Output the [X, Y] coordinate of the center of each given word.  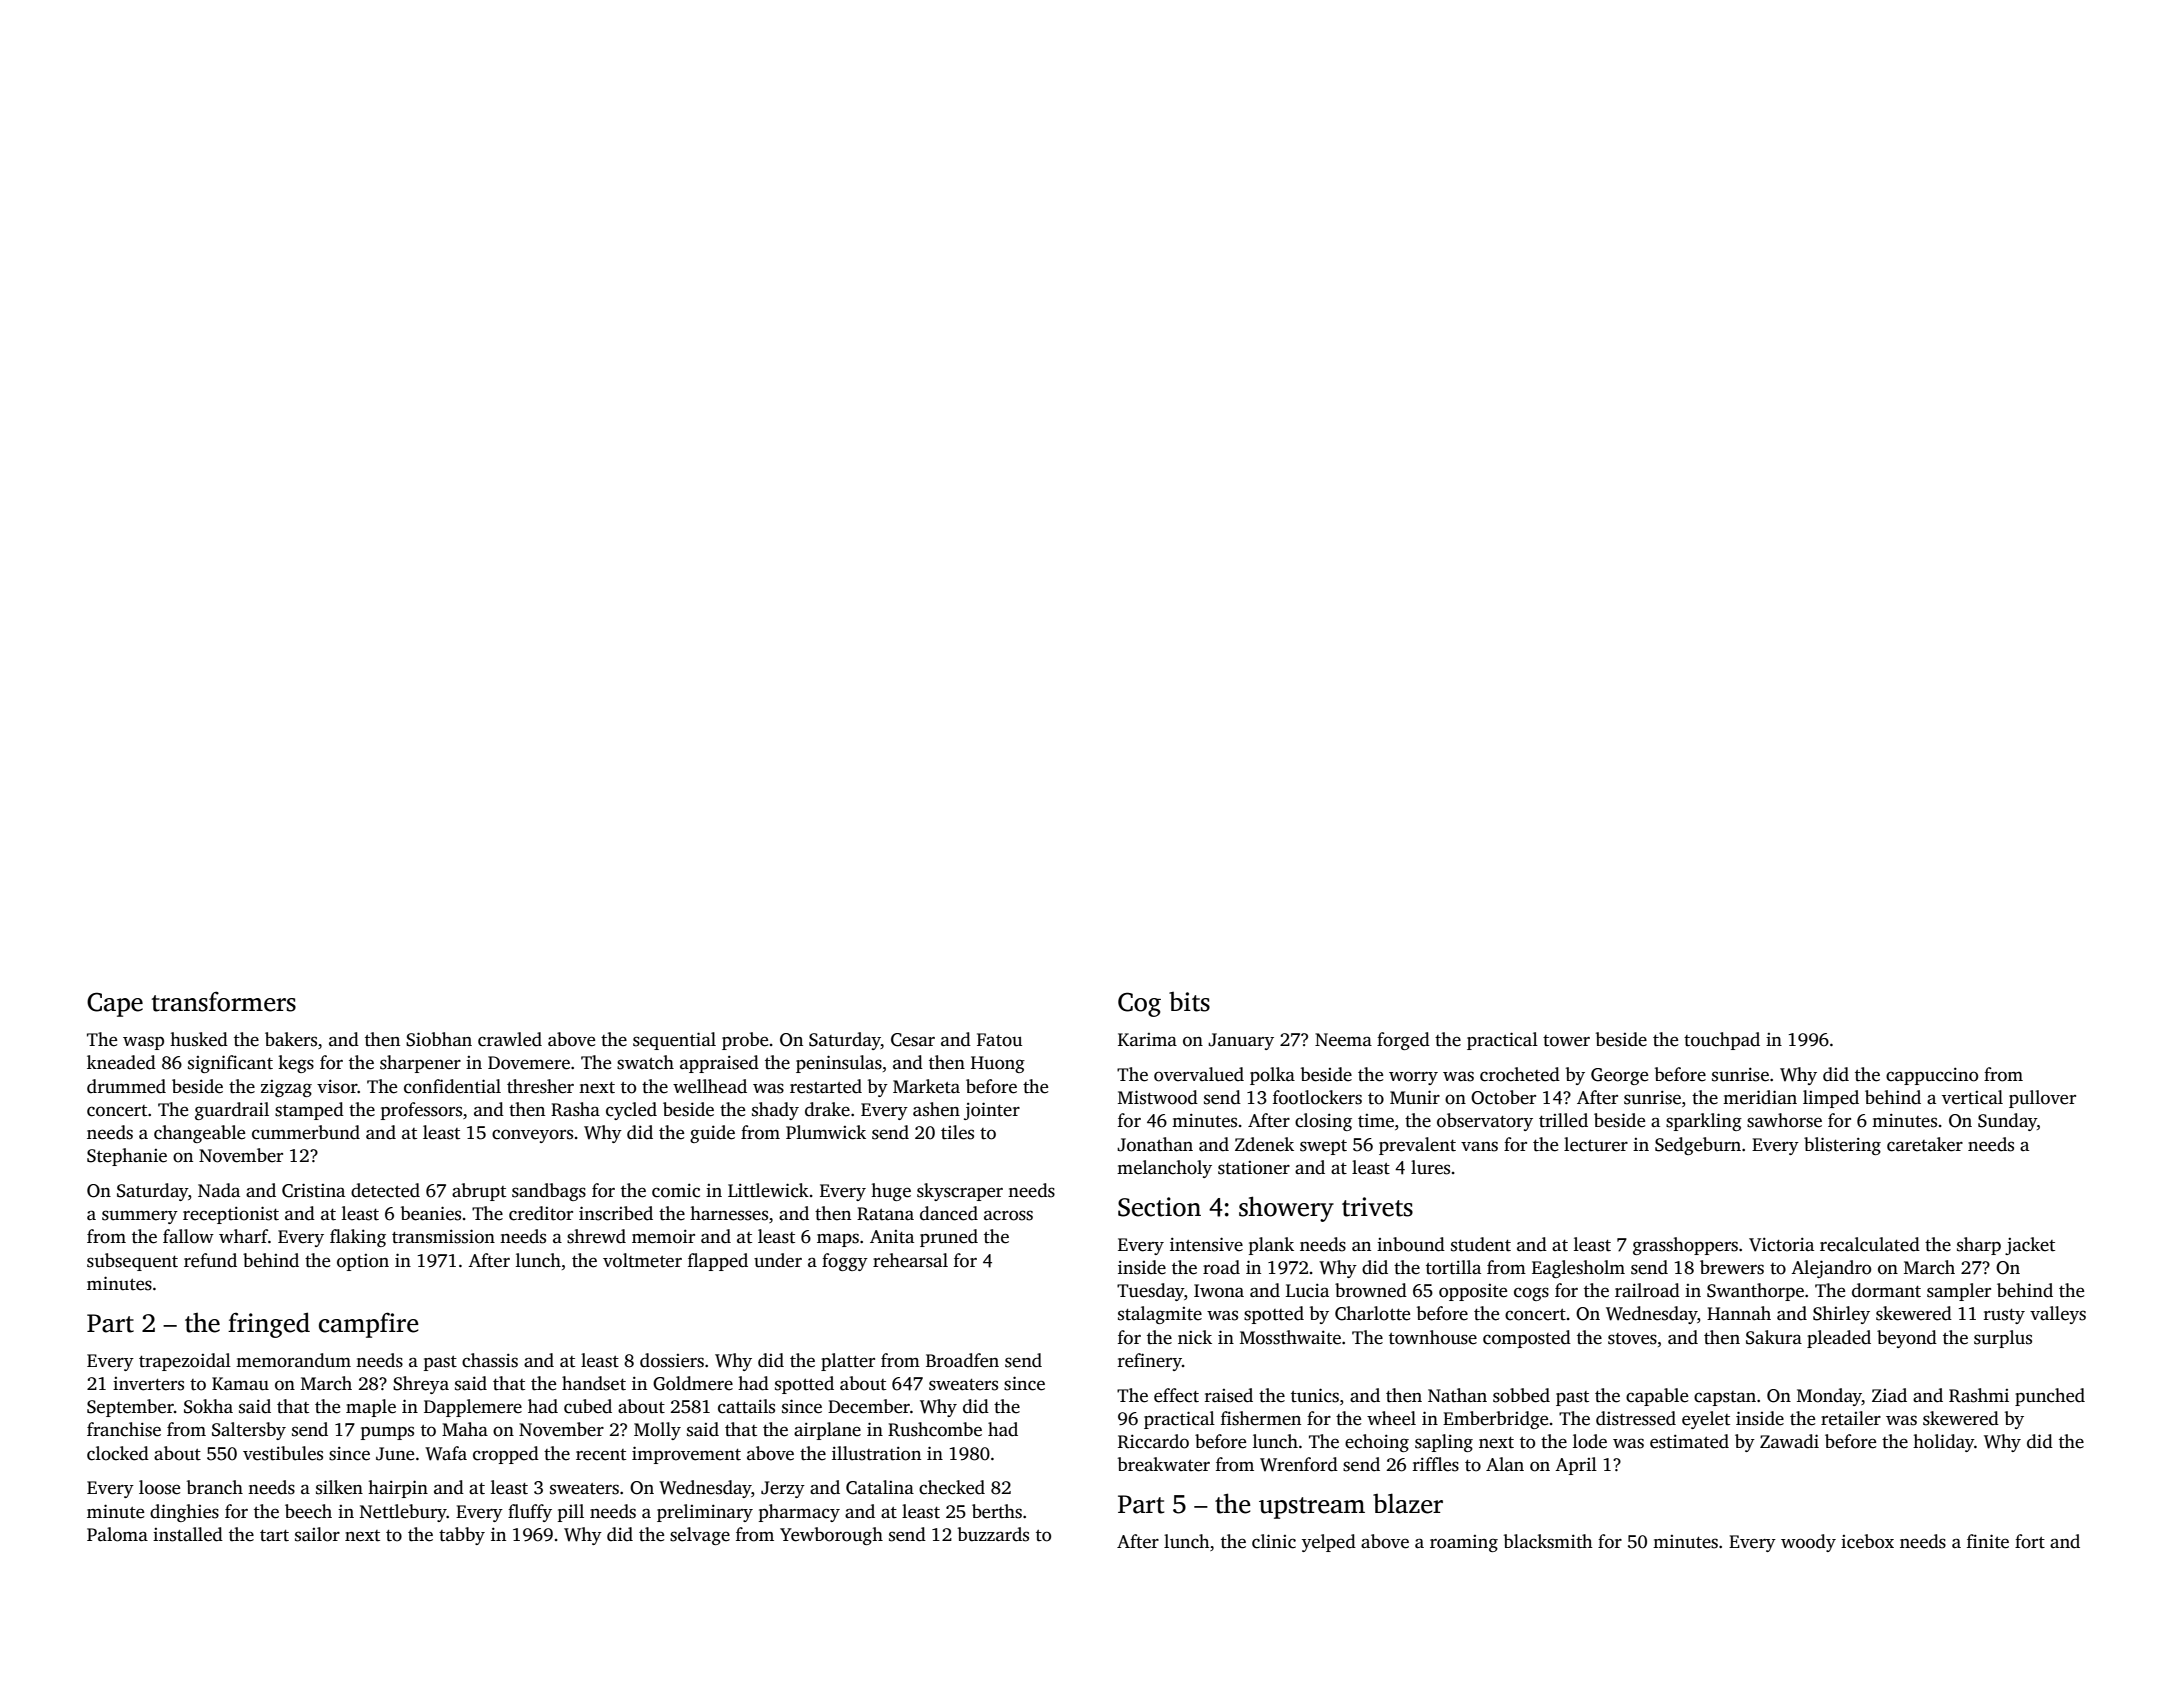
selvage [700, 1536]
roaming [1464, 1543]
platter [848, 1362]
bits [1189, 1002]
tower [1566, 1041]
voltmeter [642, 1260]
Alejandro [1831, 1269]
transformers [224, 1001]
